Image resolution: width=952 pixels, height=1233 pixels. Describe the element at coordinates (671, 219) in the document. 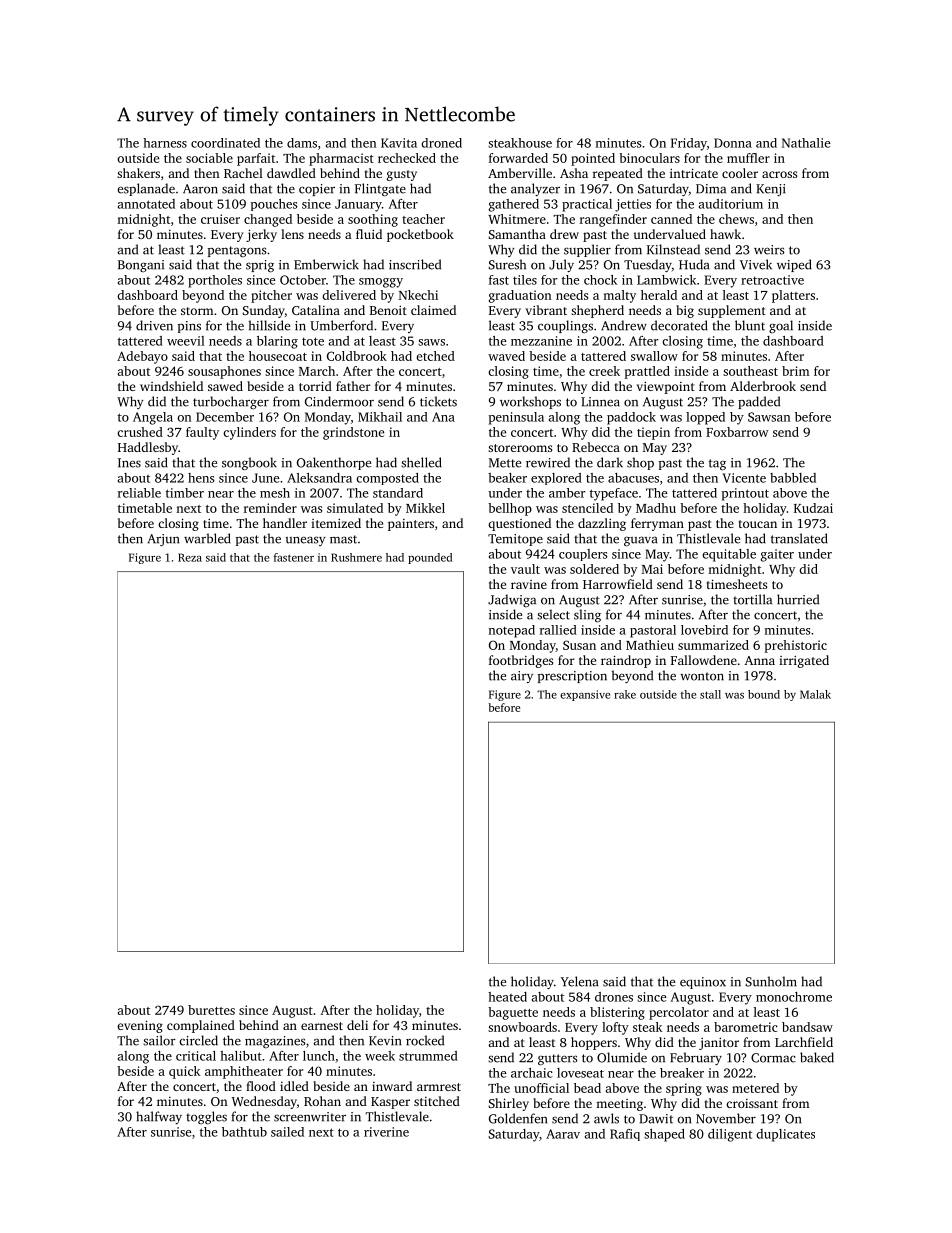

I see `canned` at that location.
